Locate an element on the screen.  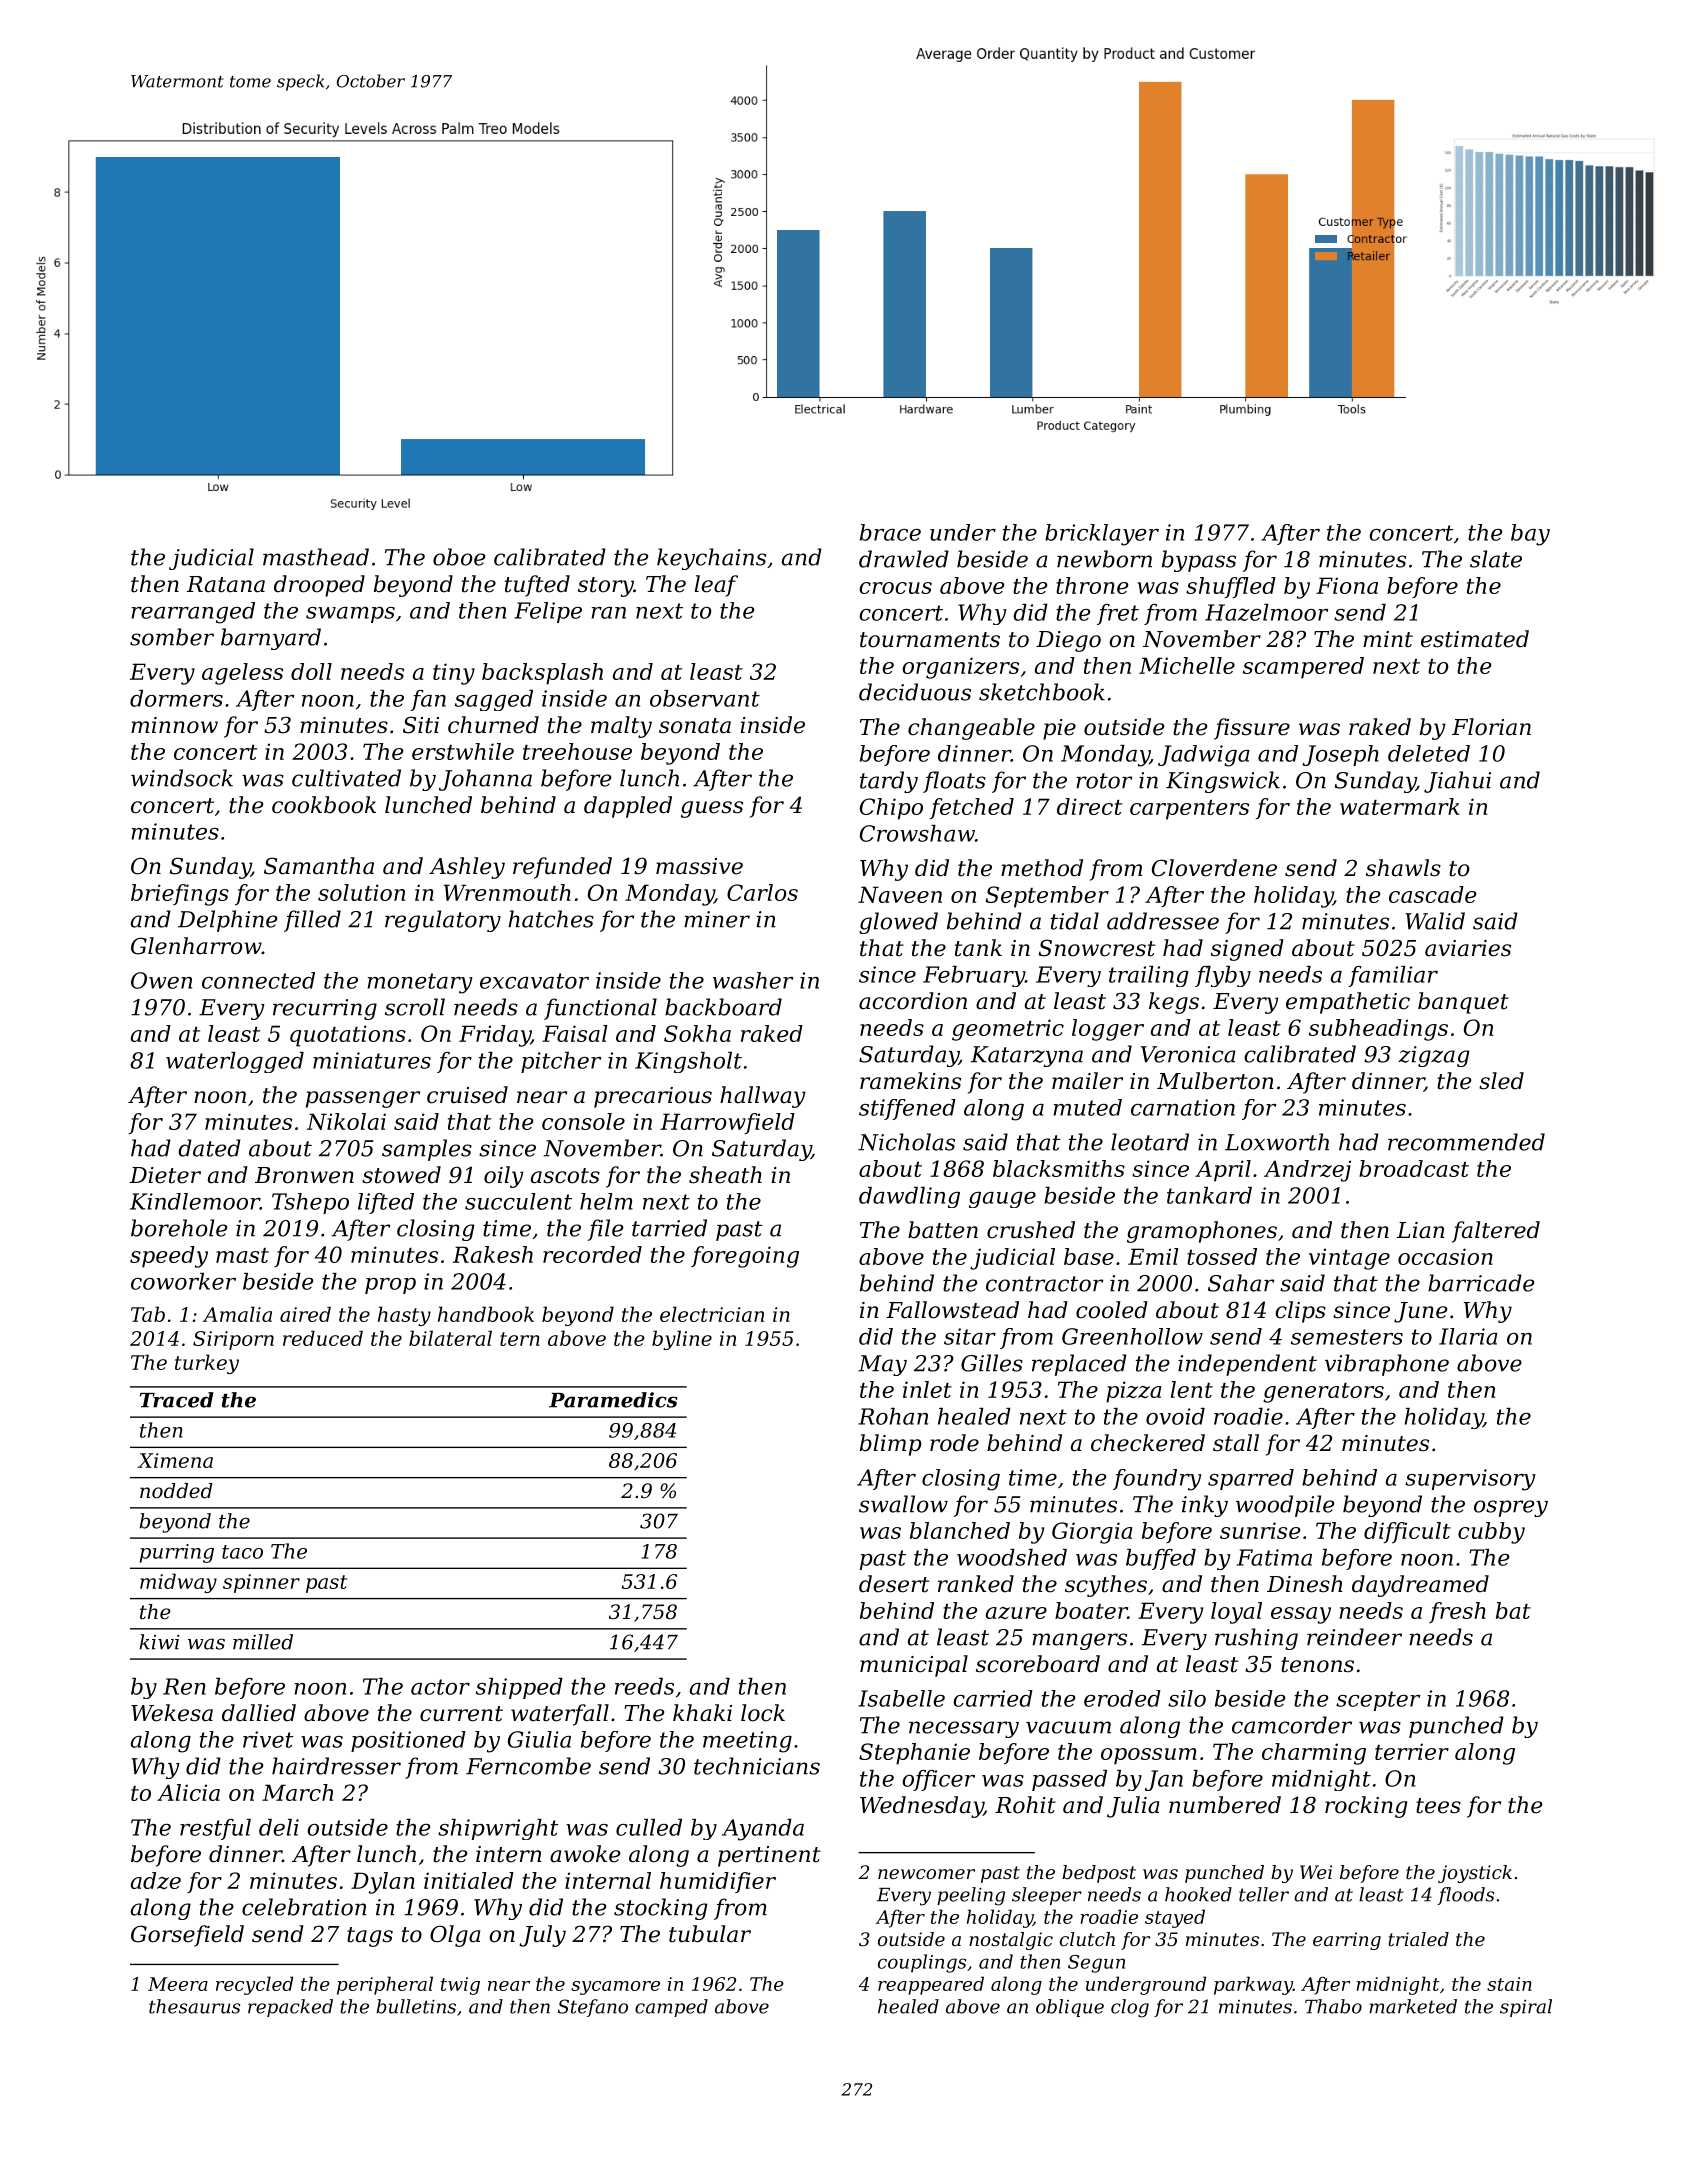
oblique is located at coordinates (1070, 2008).
